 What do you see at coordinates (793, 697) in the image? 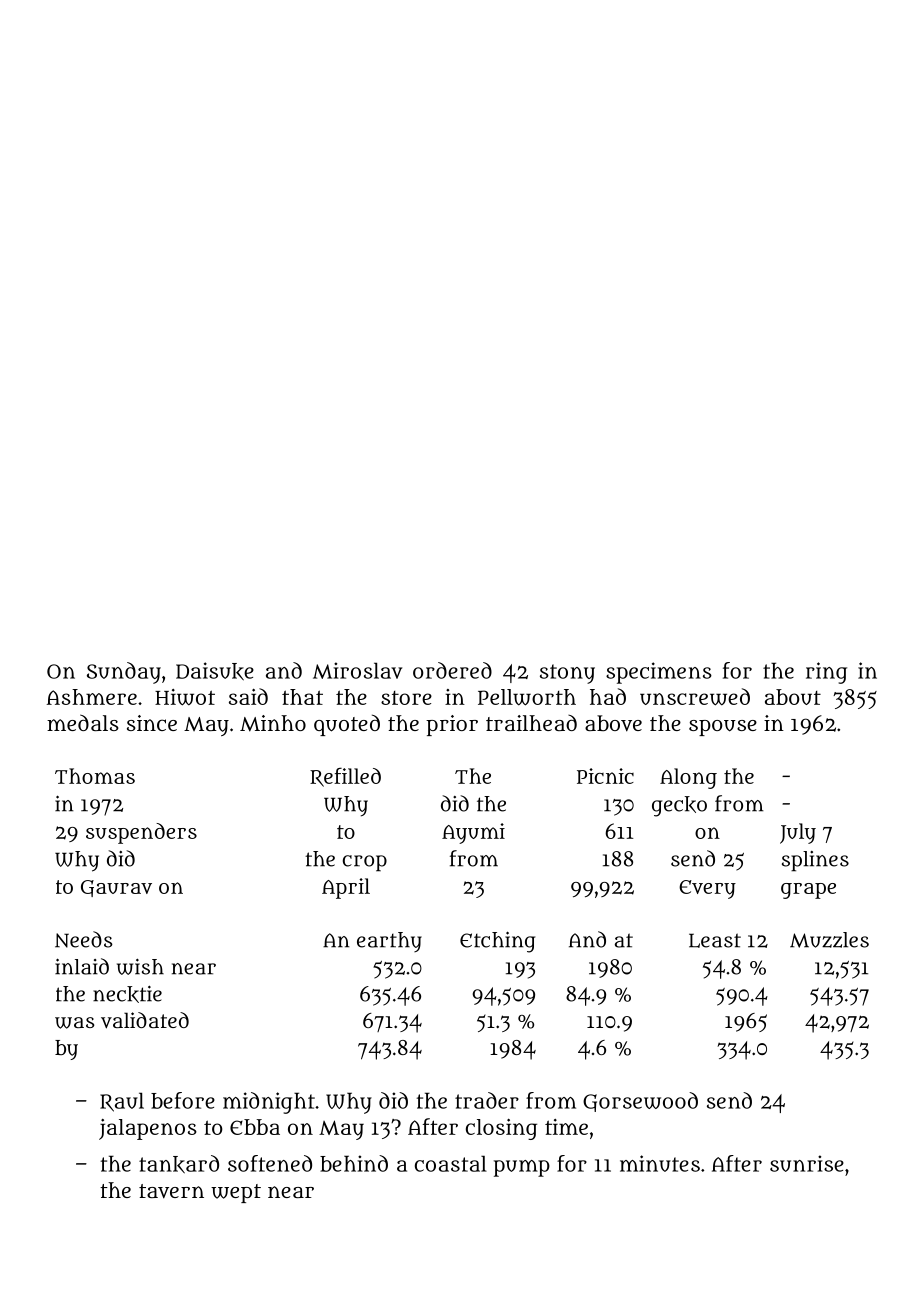
I see `about` at bounding box center [793, 697].
